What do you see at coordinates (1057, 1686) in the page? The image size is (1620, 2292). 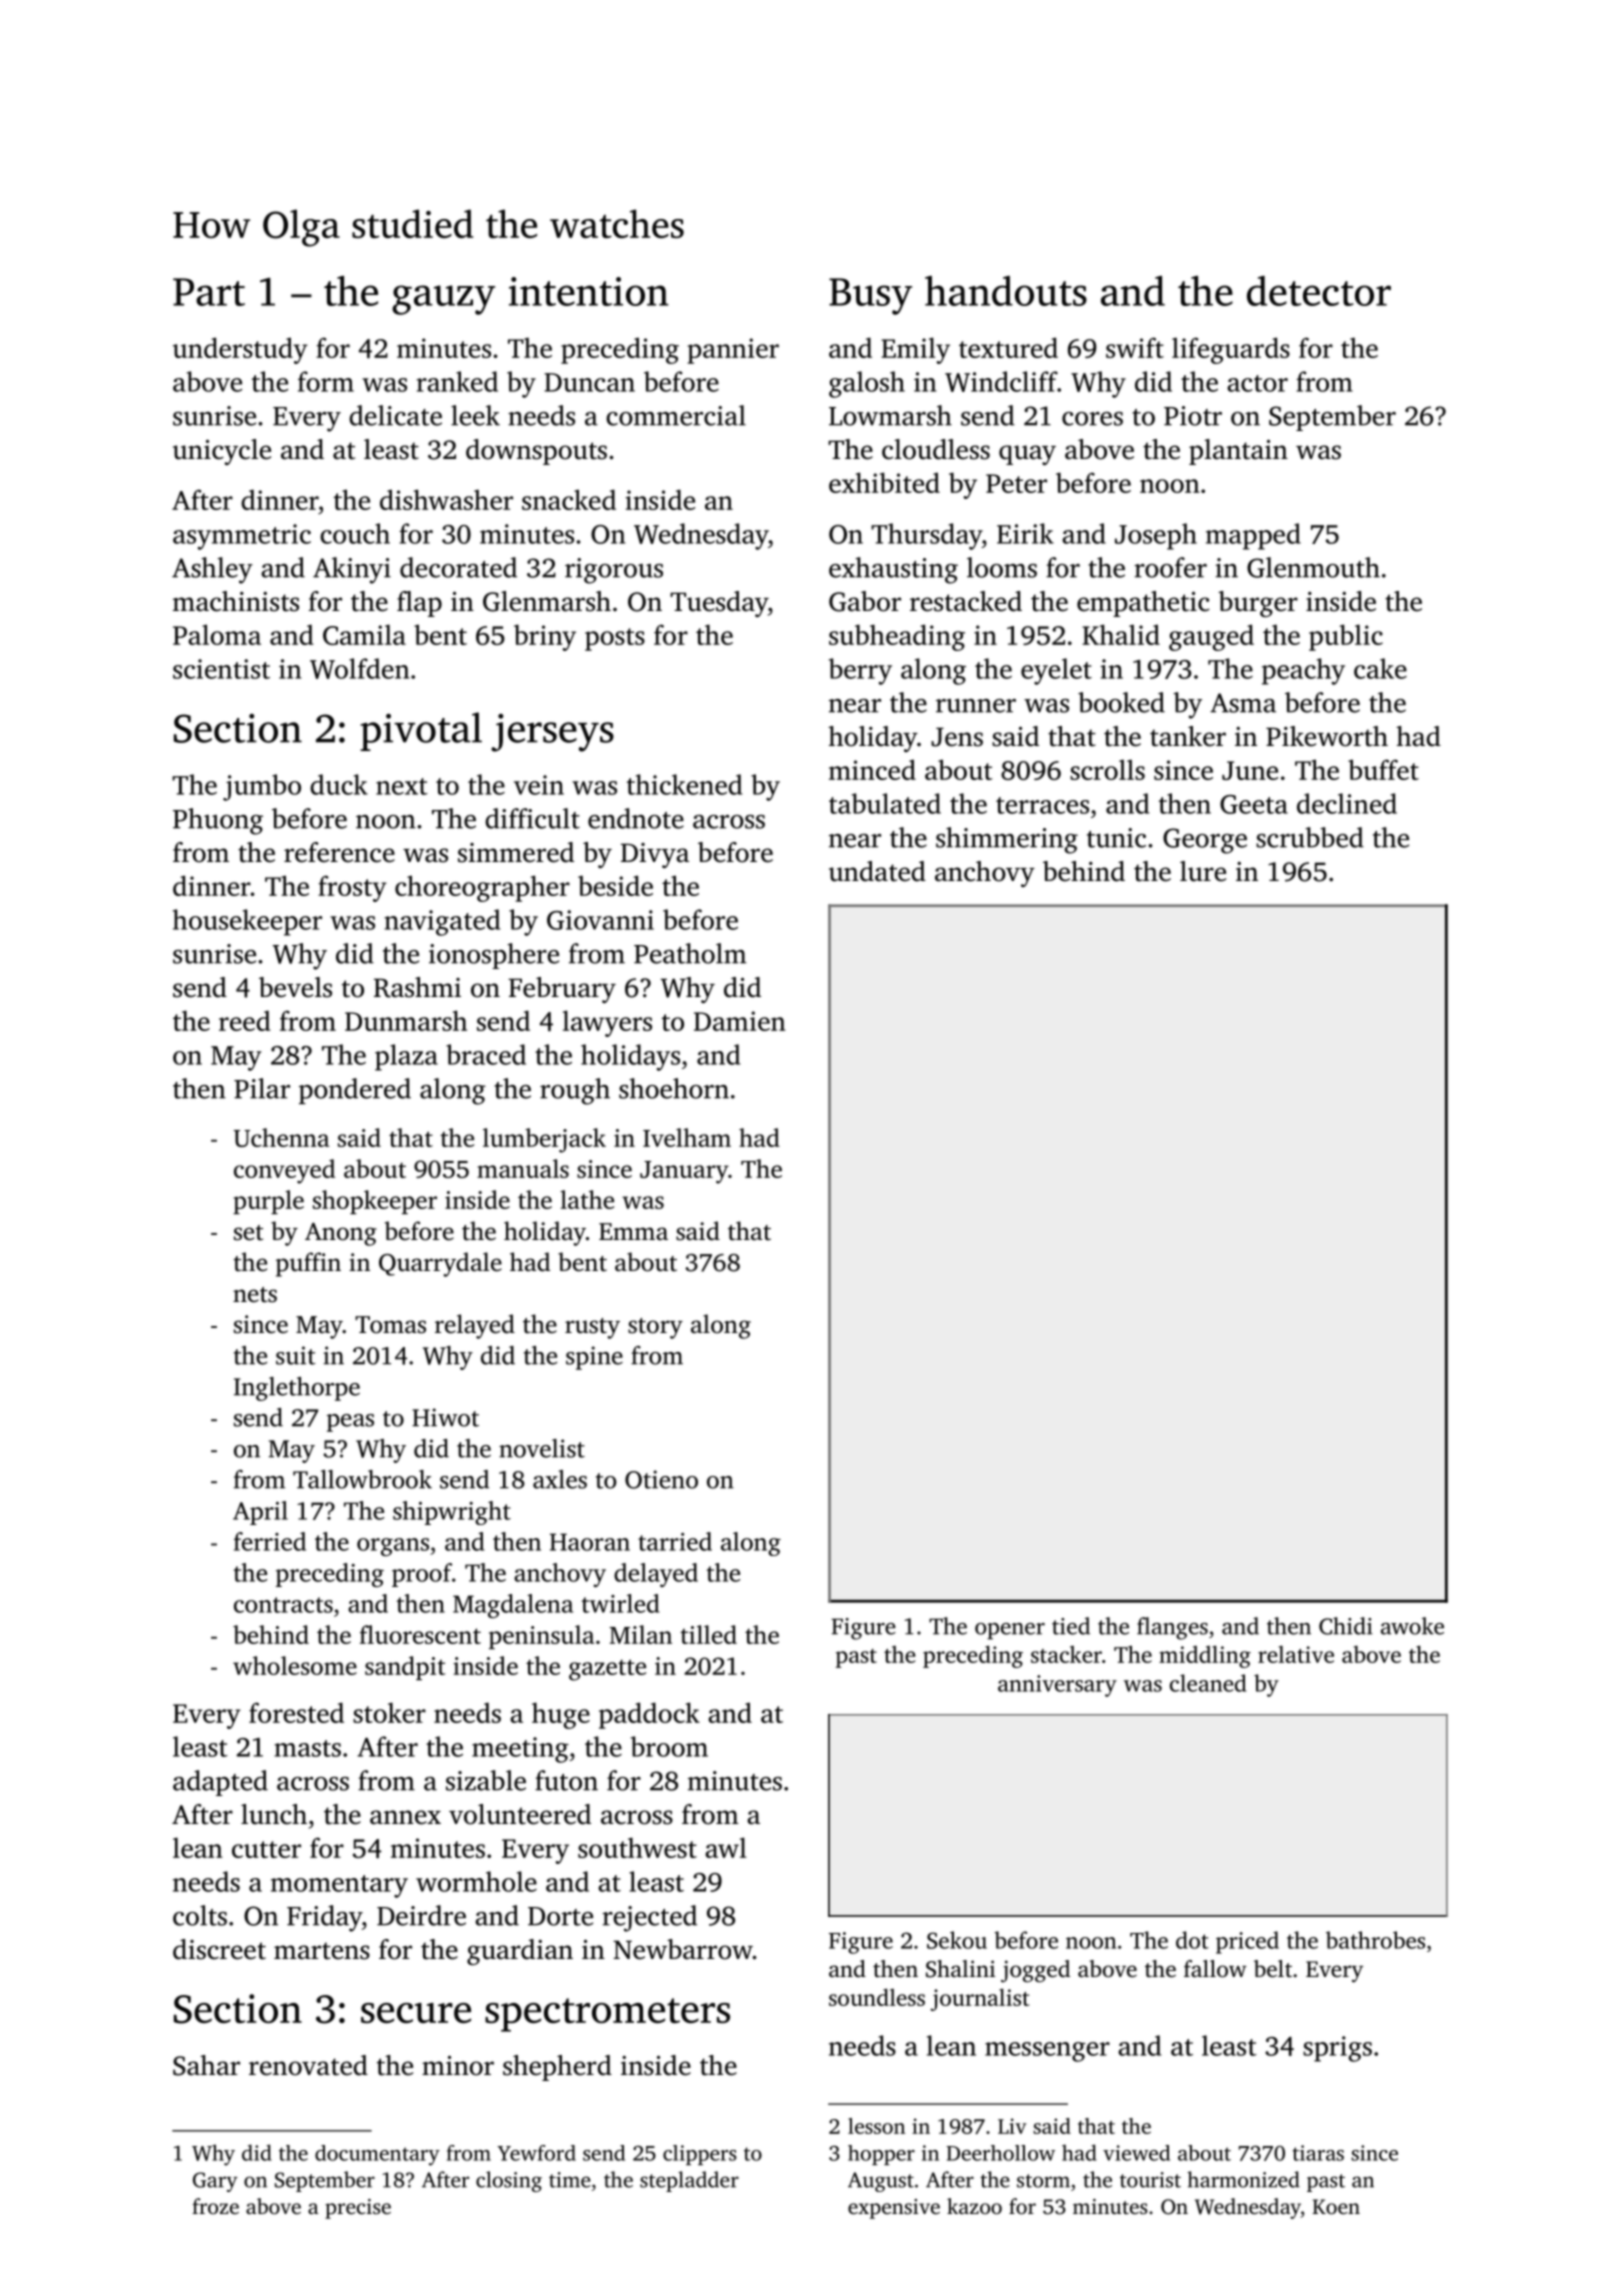 I see `anniversary` at bounding box center [1057, 1686].
